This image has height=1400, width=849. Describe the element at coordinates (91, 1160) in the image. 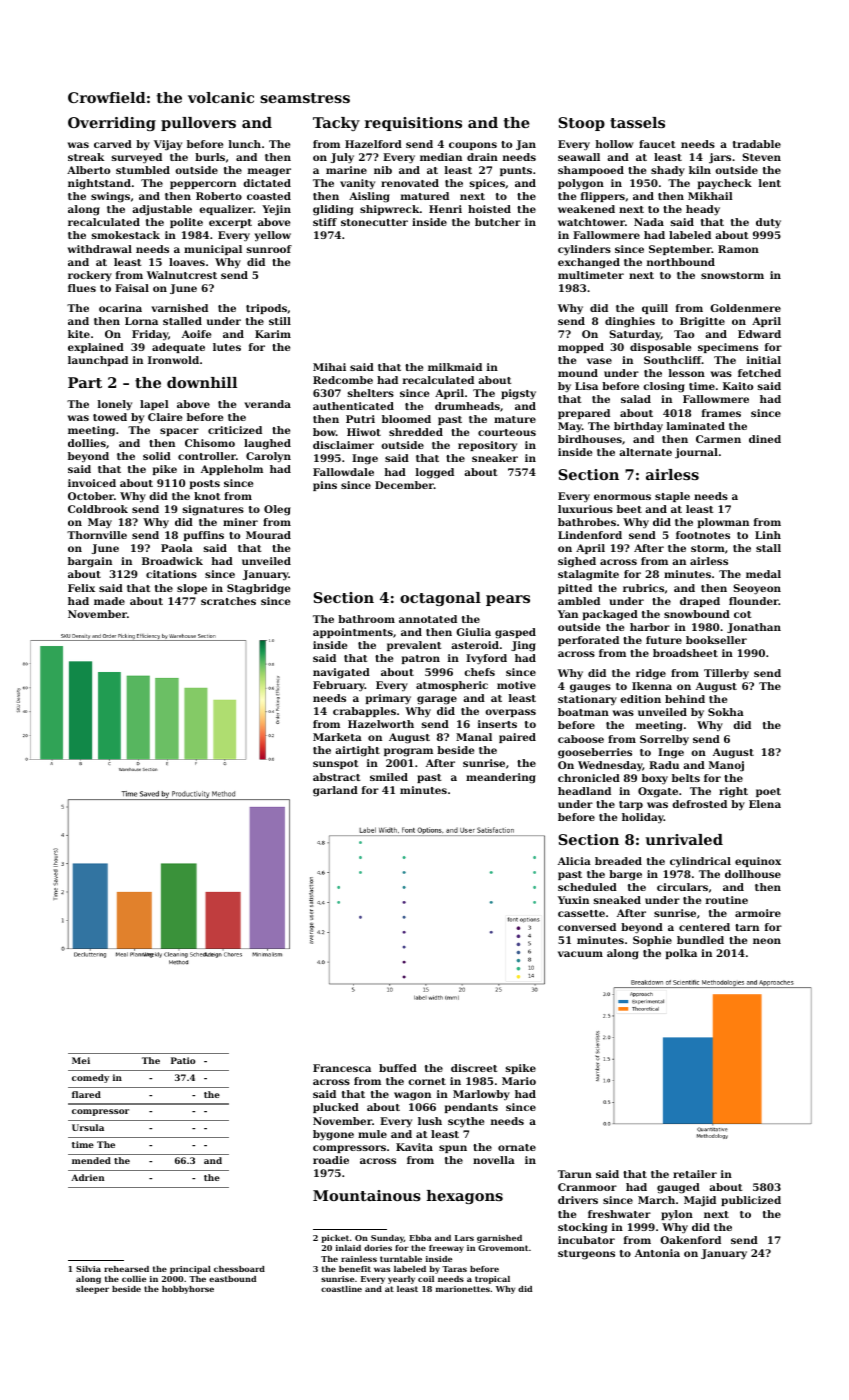

I see `mended` at that location.
